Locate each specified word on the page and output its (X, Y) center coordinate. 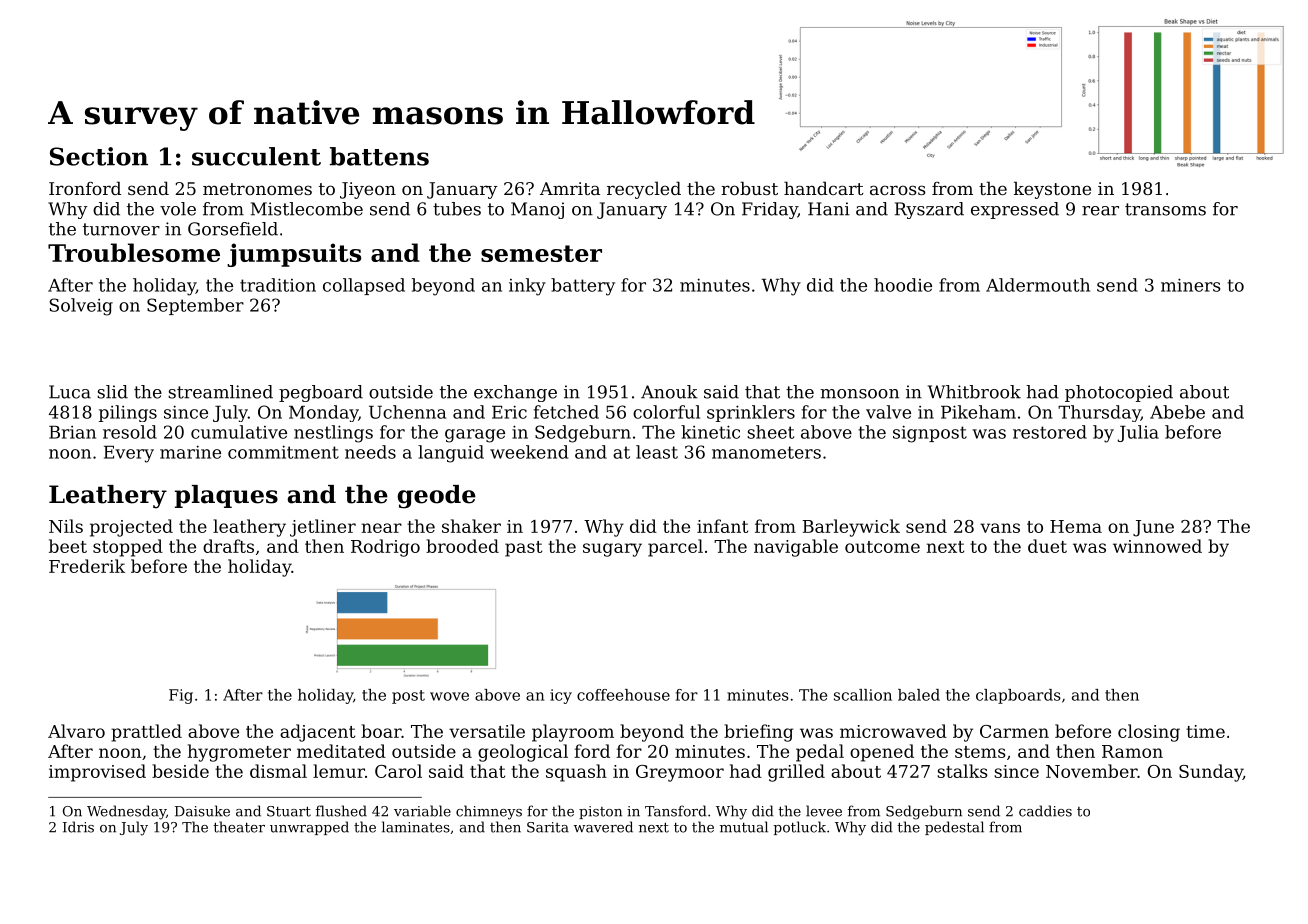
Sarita (548, 827)
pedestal (954, 828)
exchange (515, 393)
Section (99, 156)
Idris (78, 827)
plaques (226, 496)
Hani (829, 209)
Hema (1076, 526)
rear (1100, 211)
